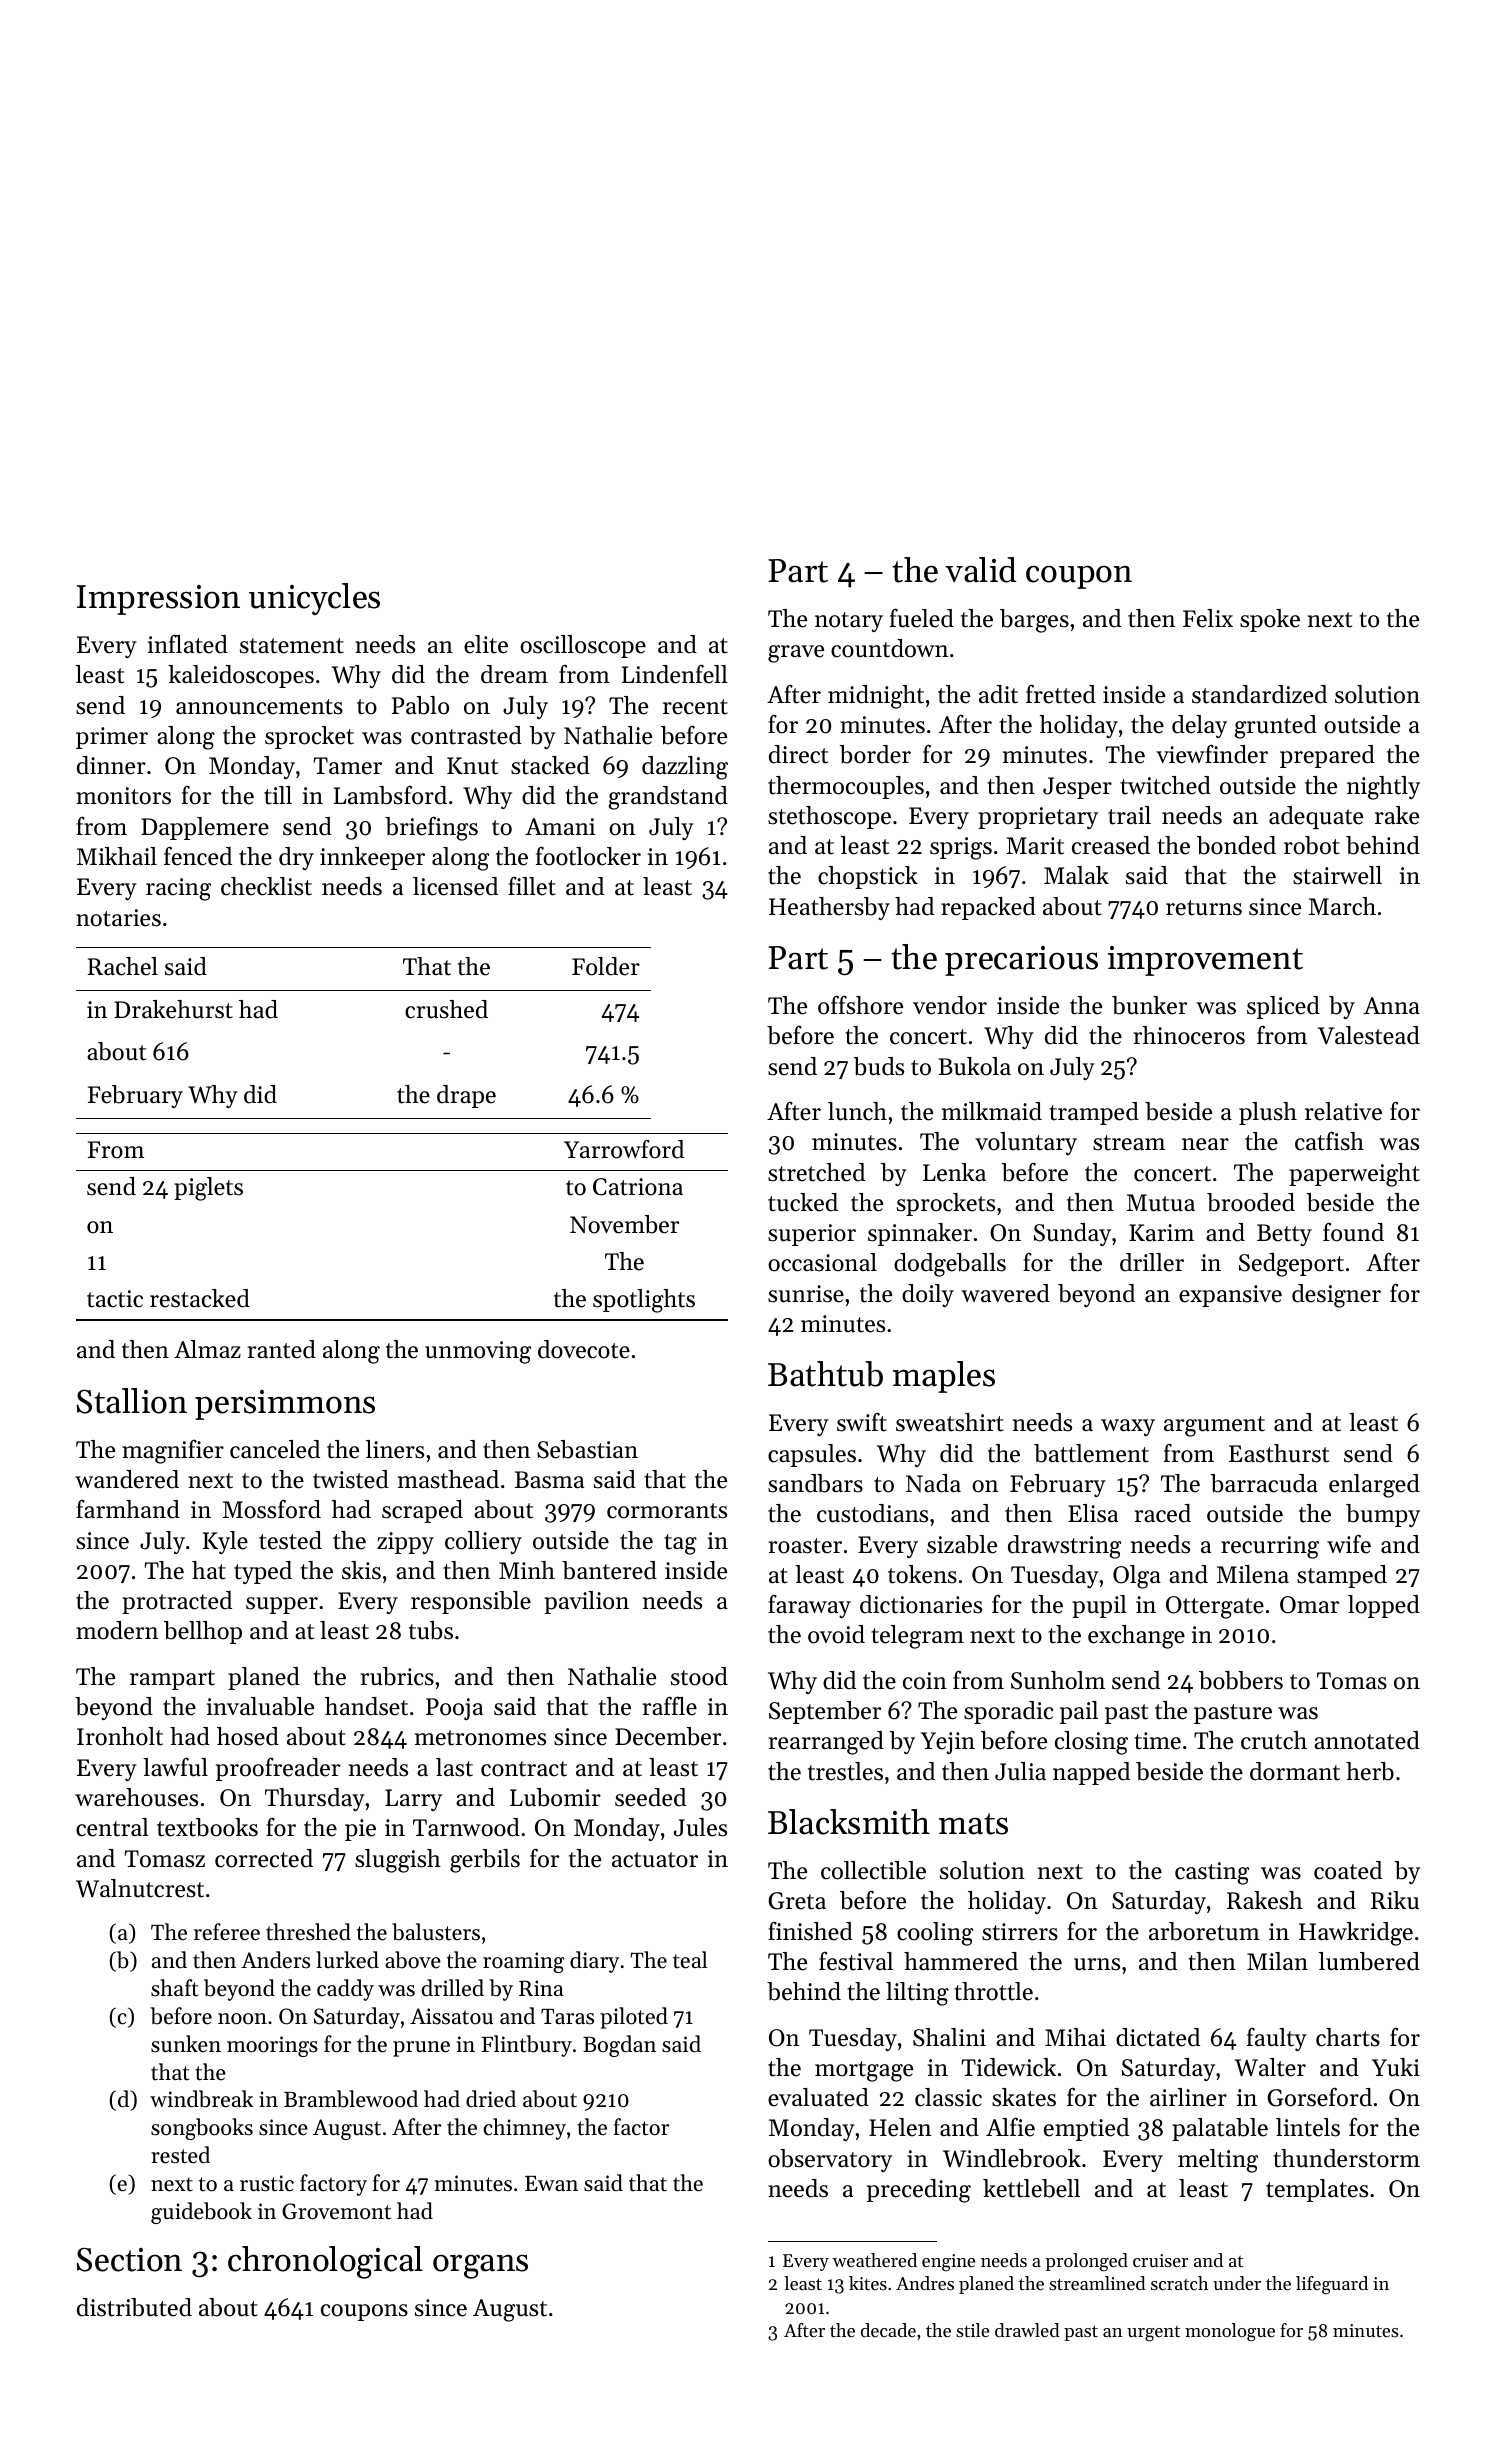 The height and width of the page is (2464, 1496). What do you see at coordinates (351, 1479) in the page?
I see `twisted` at bounding box center [351, 1479].
